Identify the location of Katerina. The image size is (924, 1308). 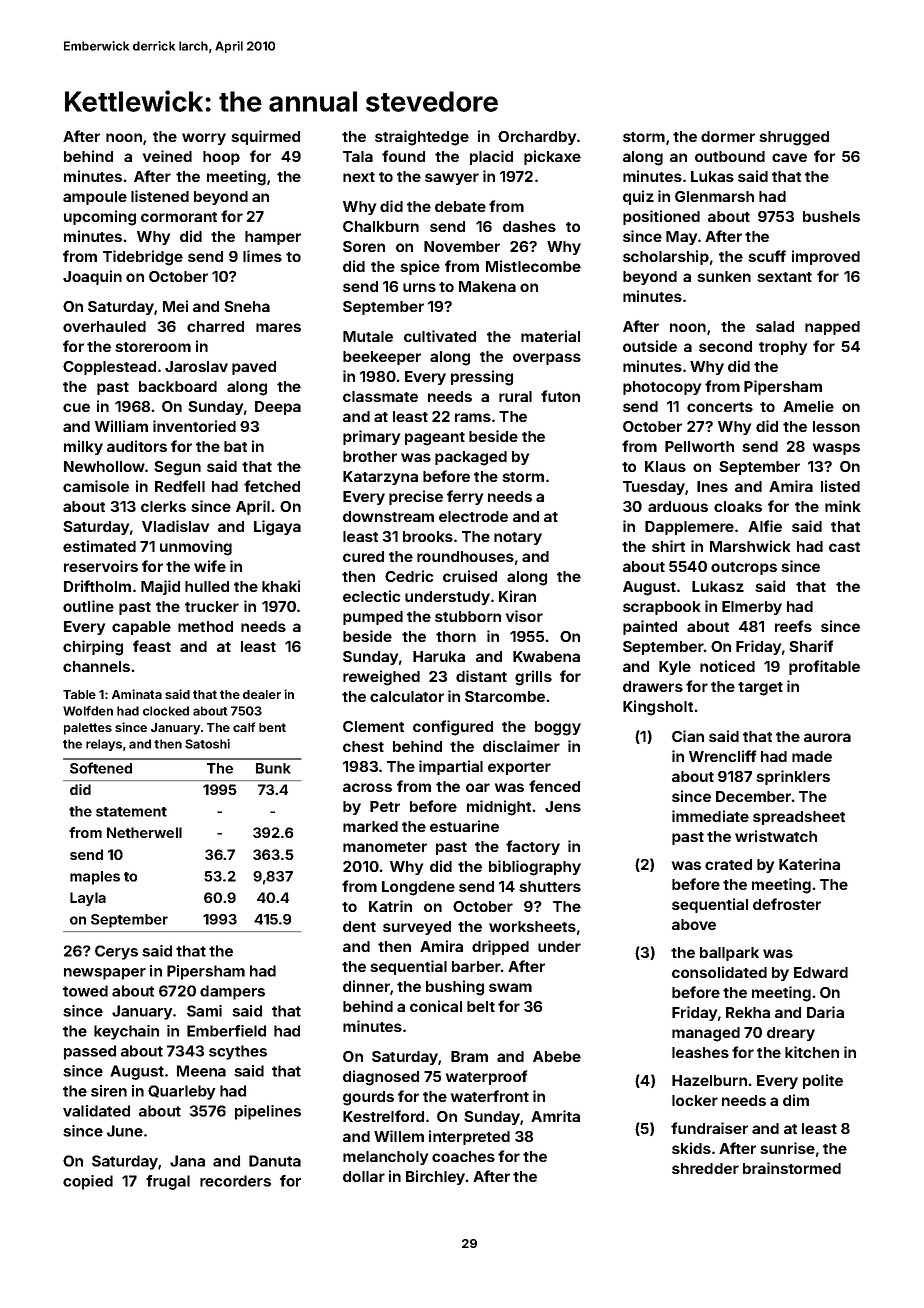
(809, 864).
